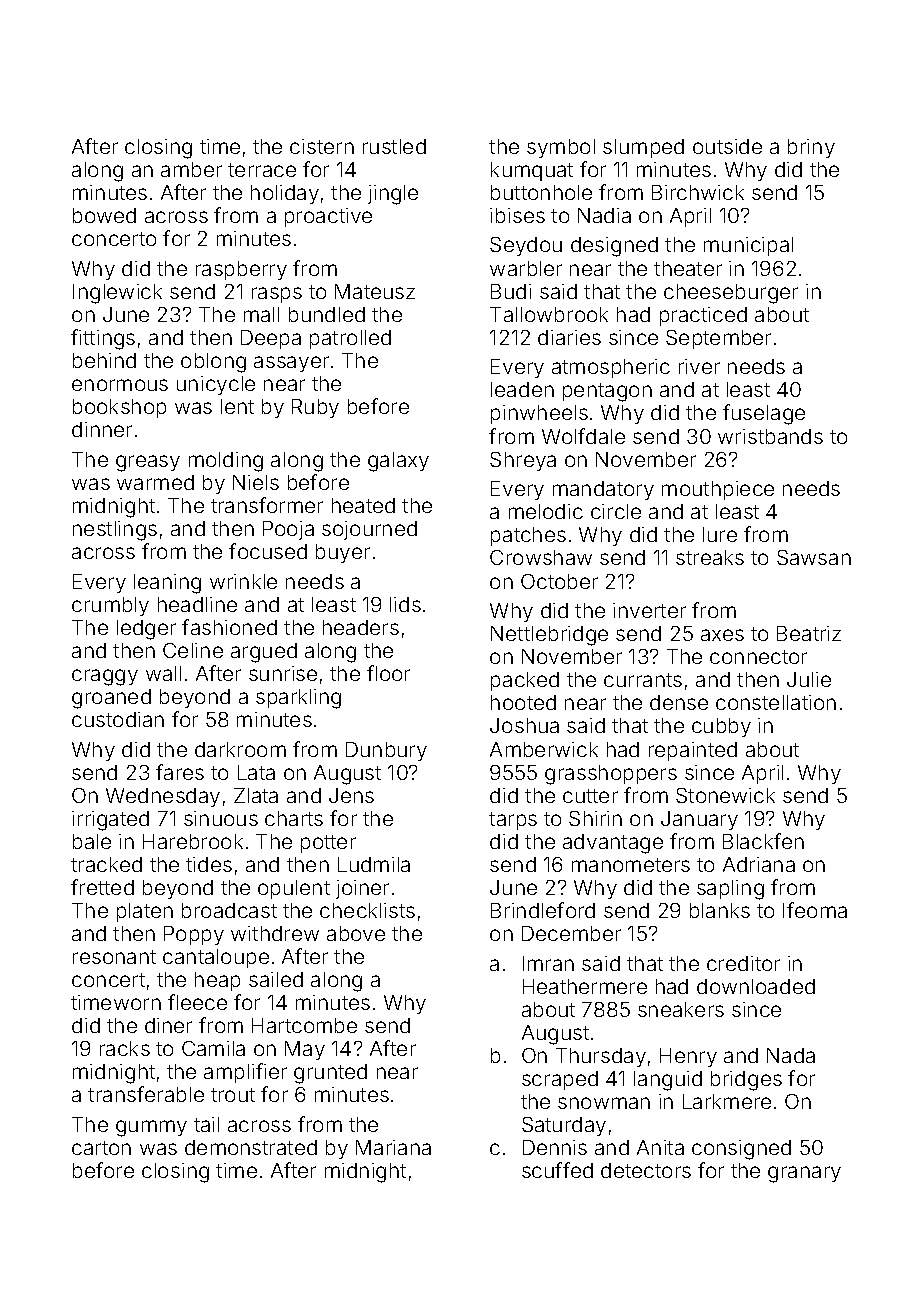 The image size is (924, 1311). Describe the element at coordinates (394, 146) in the screenshot. I see `rustled` at that location.
